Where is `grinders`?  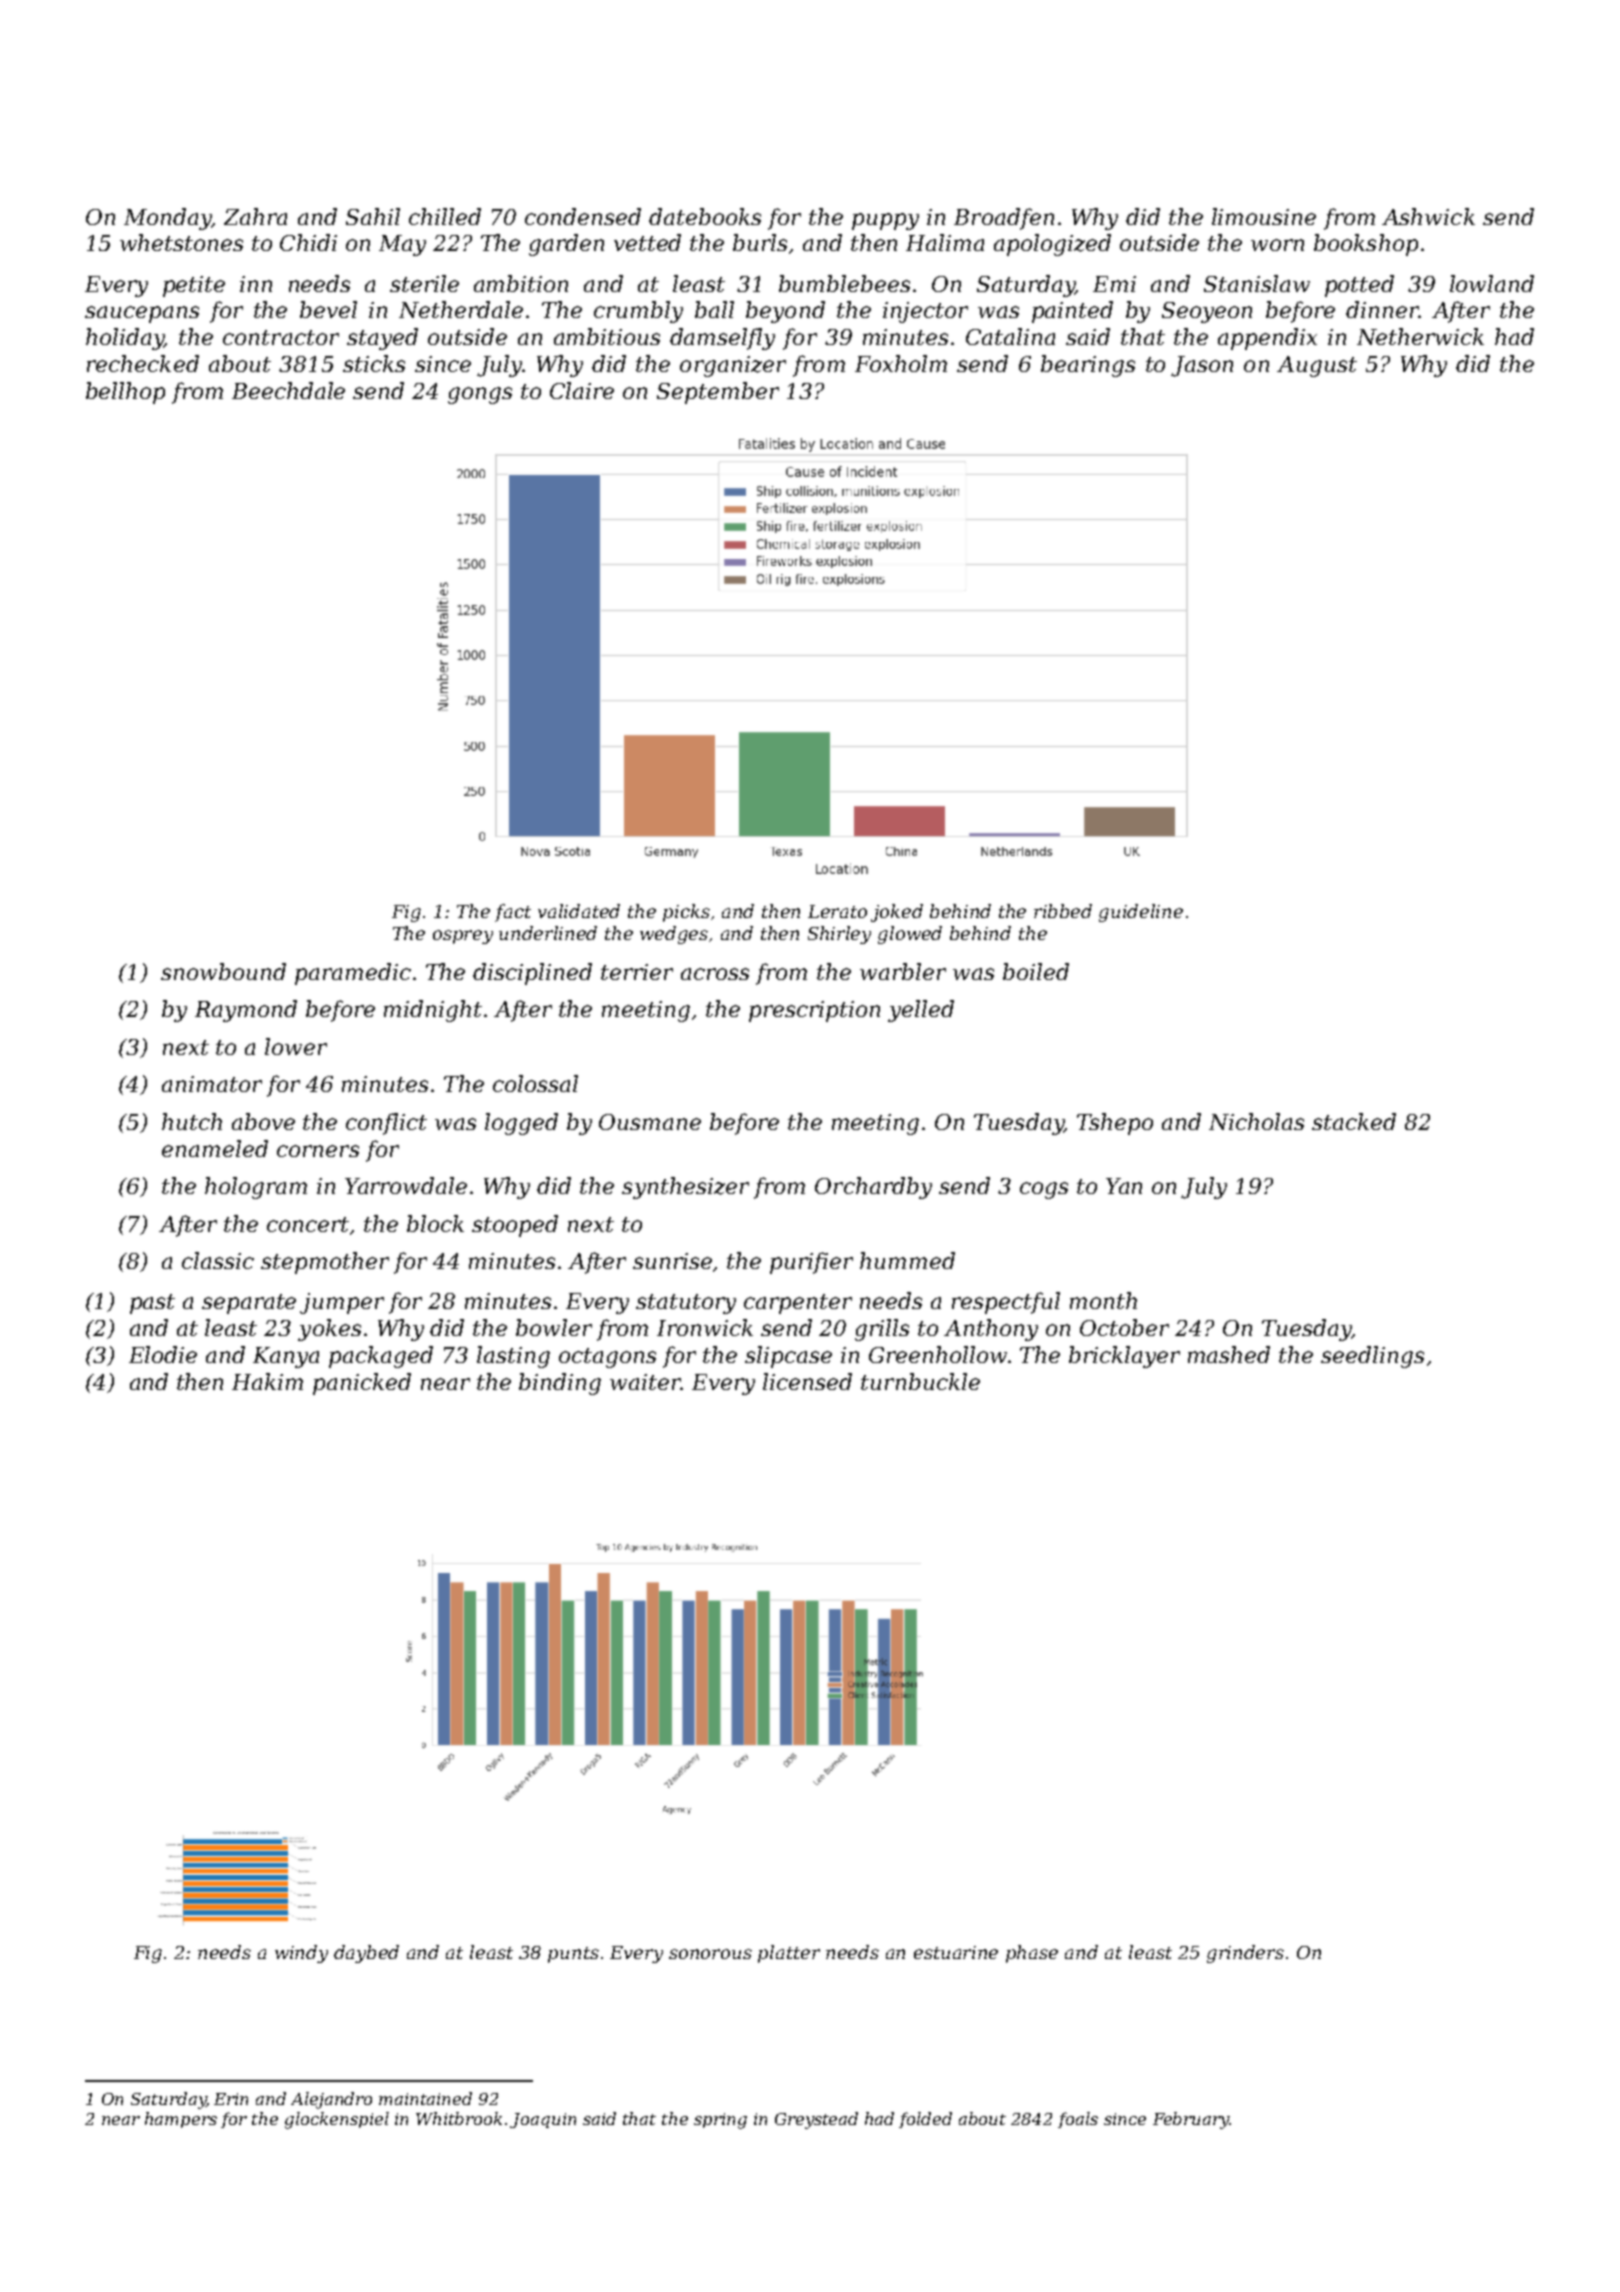
grinders is located at coordinates (1245, 1954).
